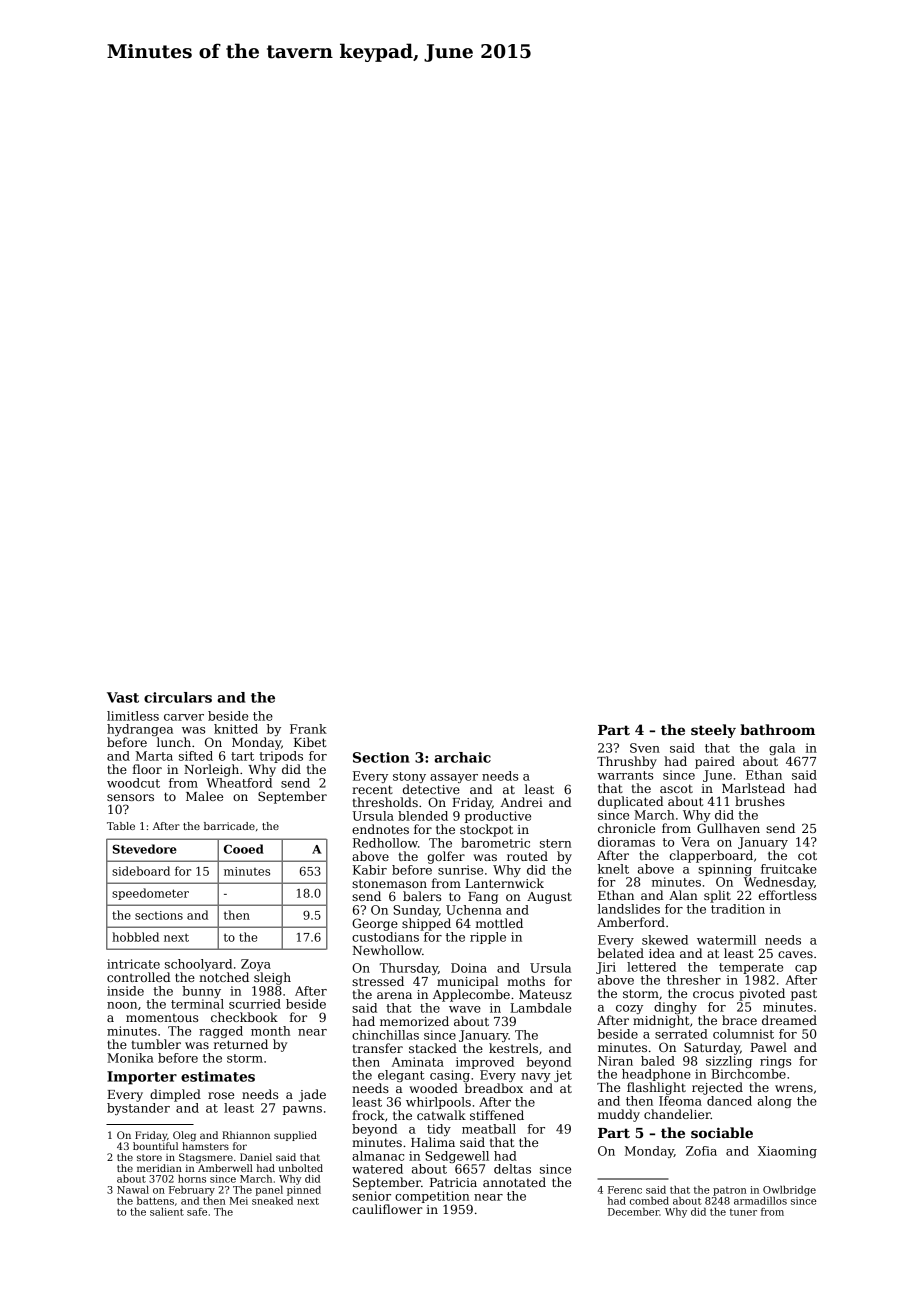 The height and width of the image is (1308, 924). Describe the element at coordinates (645, 748) in the image. I see `Sven` at that location.
